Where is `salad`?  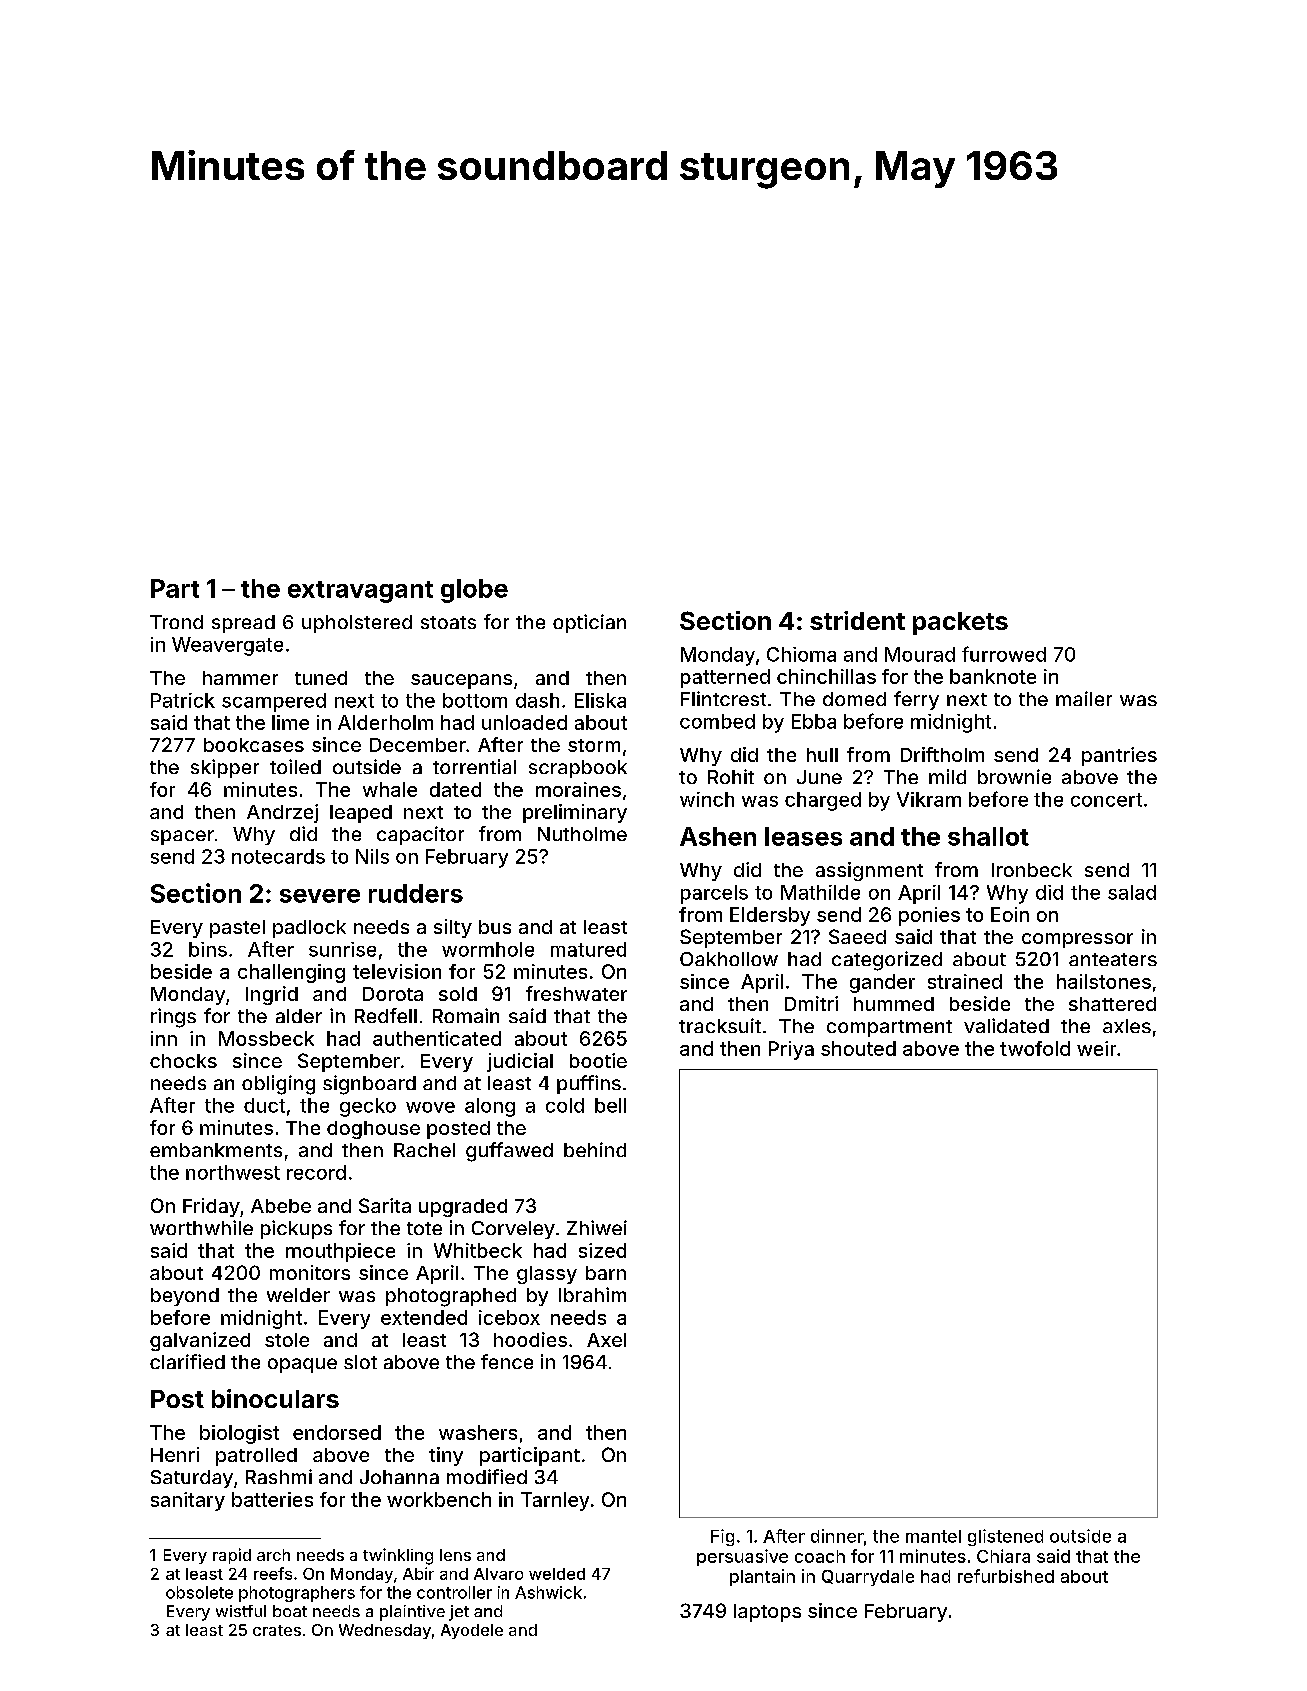
salad is located at coordinates (1132, 892).
